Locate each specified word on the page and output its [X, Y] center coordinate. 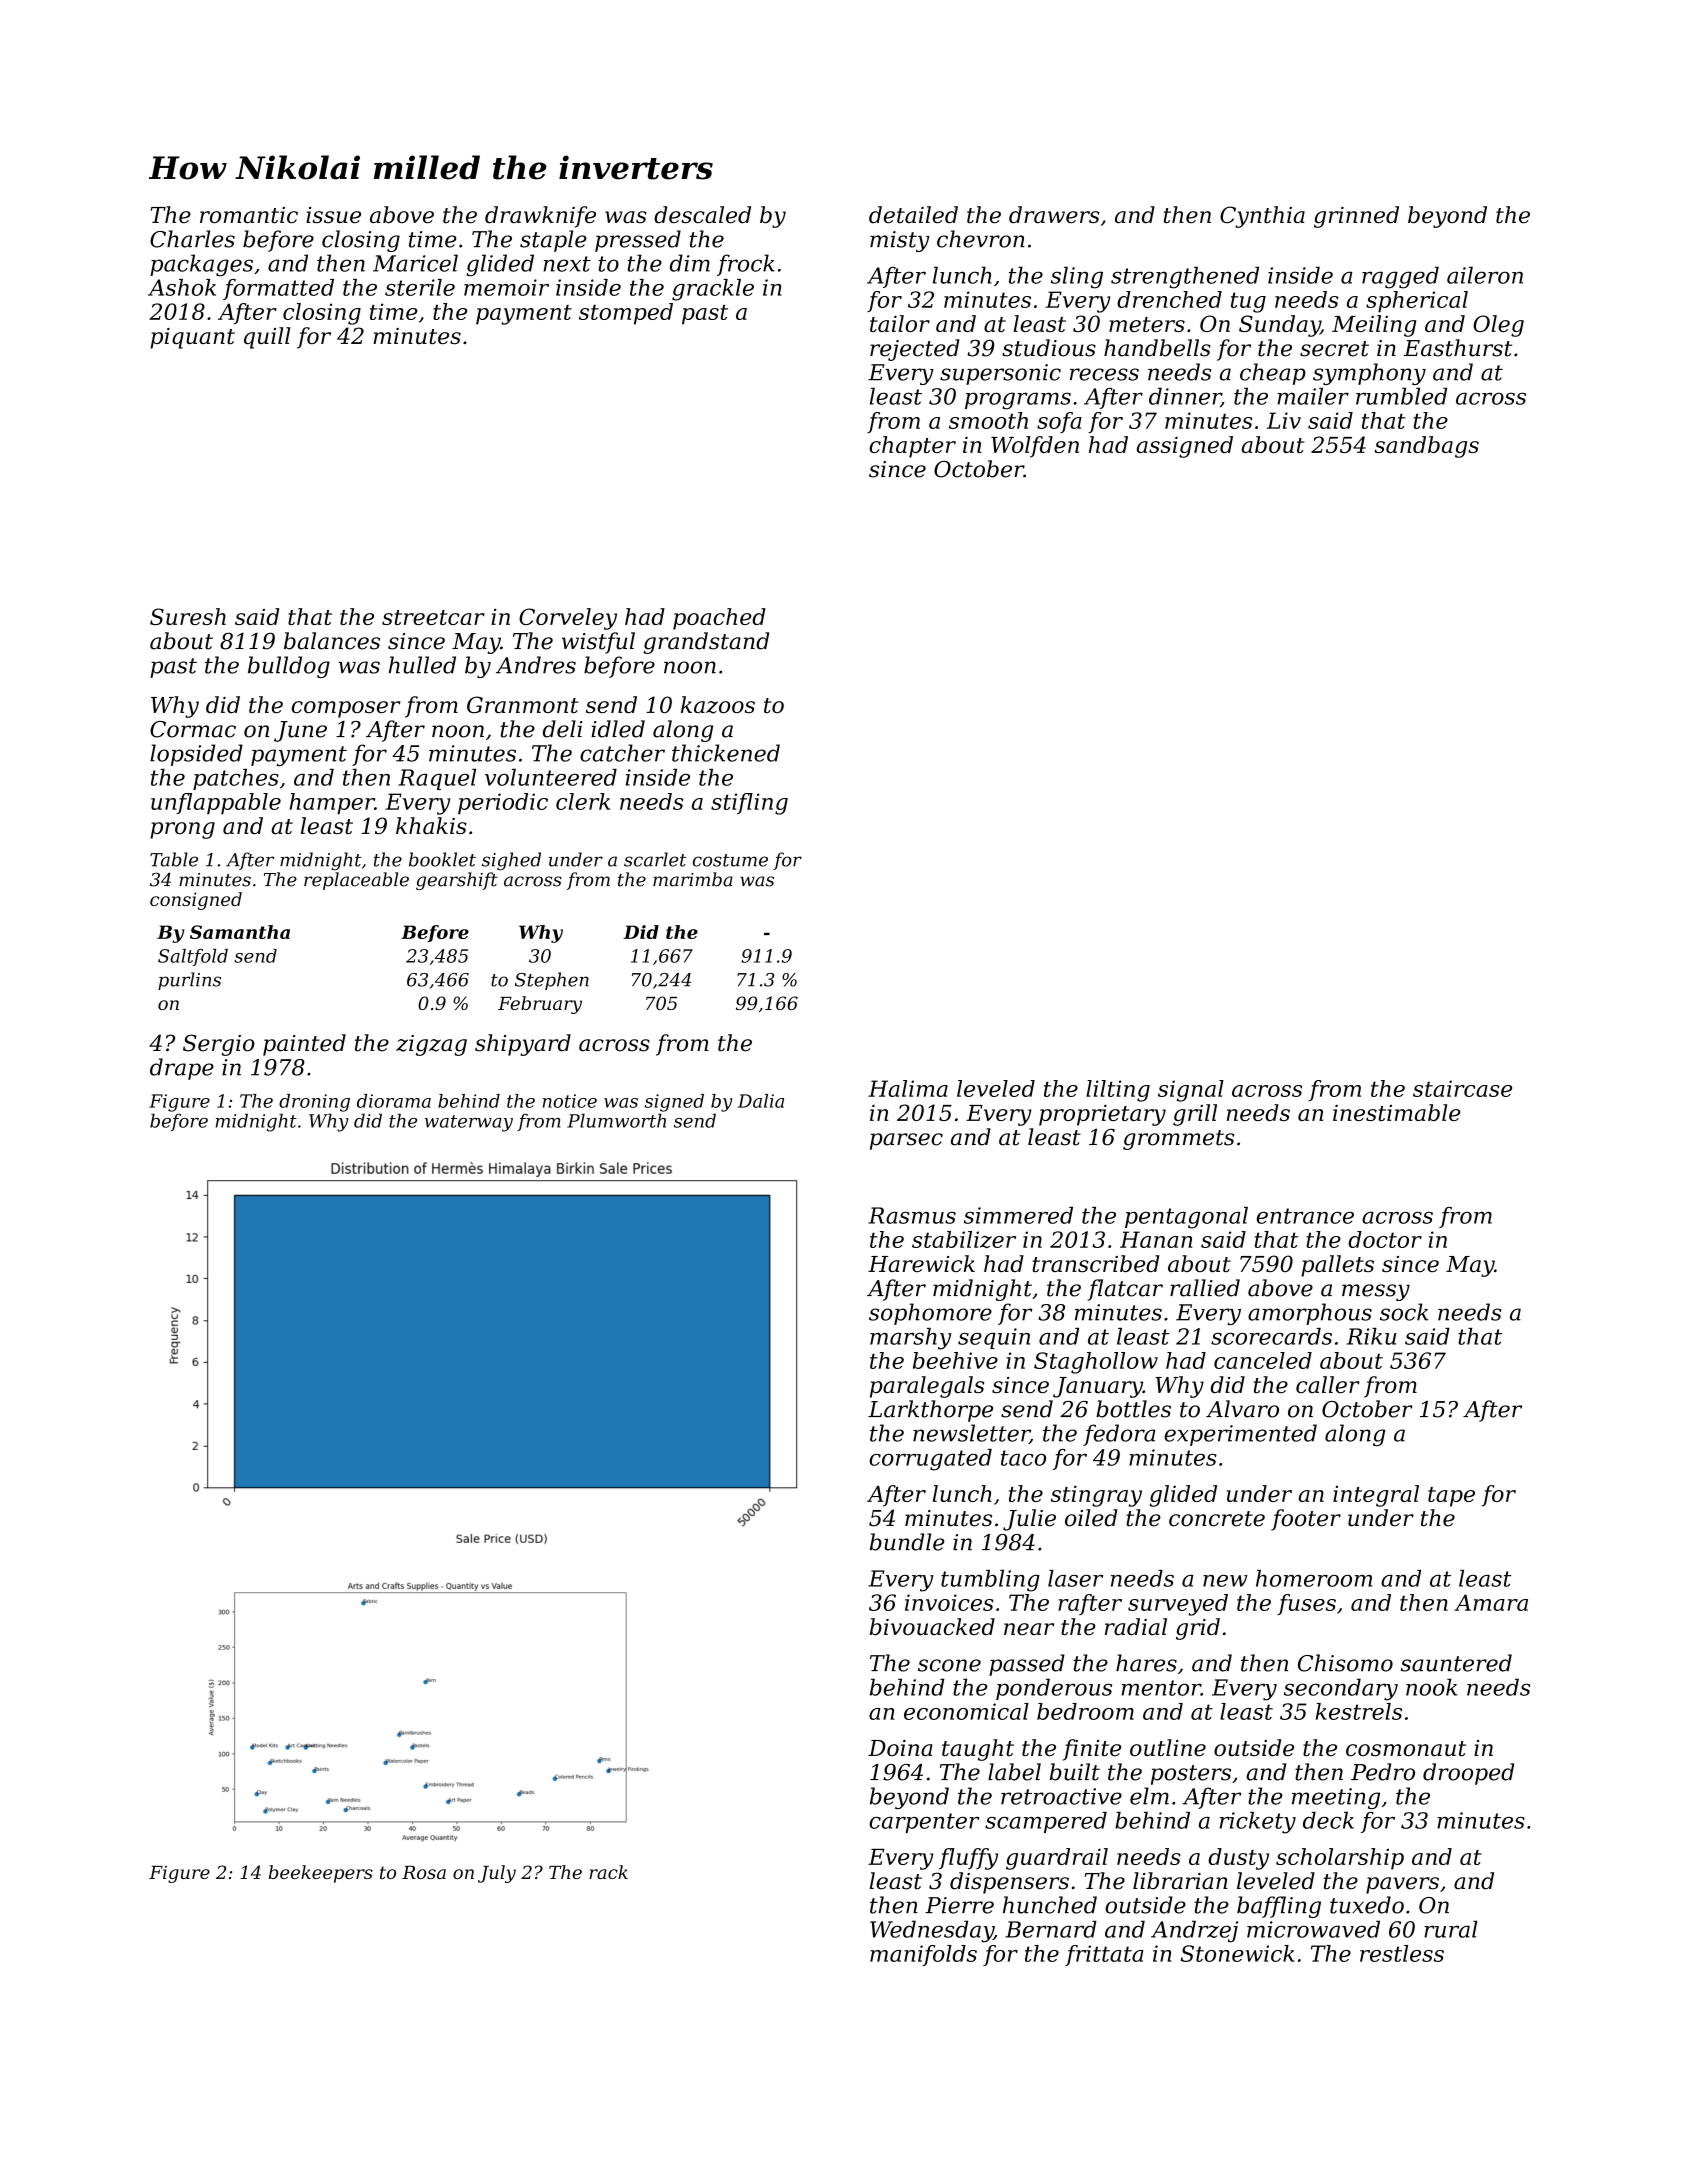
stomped [626, 314]
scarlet [655, 859]
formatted [278, 289]
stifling [749, 804]
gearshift [457, 881]
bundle [907, 1542]
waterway [469, 1123]
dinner [1185, 397]
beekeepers [321, 1874]
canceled [1263, 1360]
